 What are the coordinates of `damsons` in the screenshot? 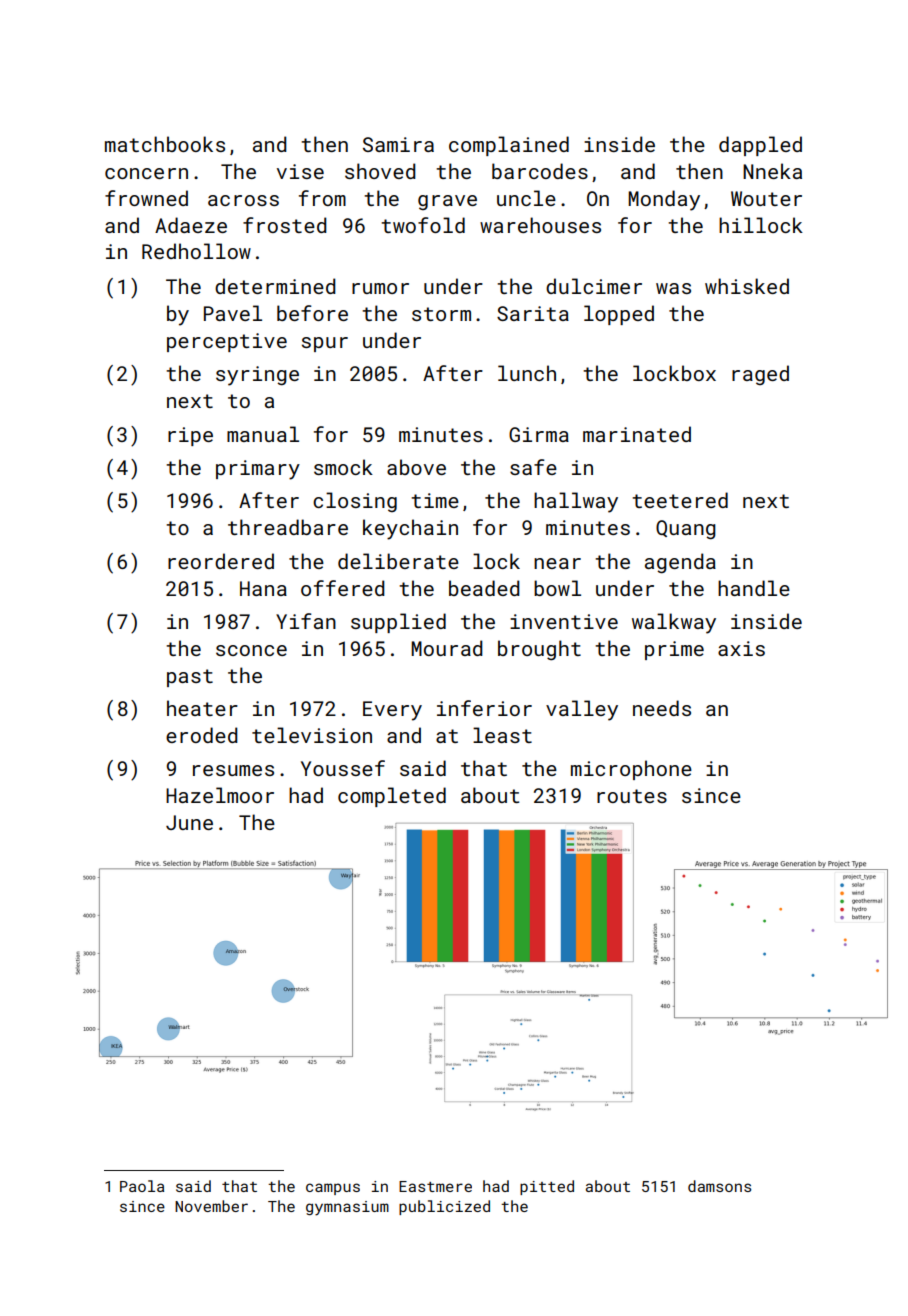 It's located at (719, 1186).
